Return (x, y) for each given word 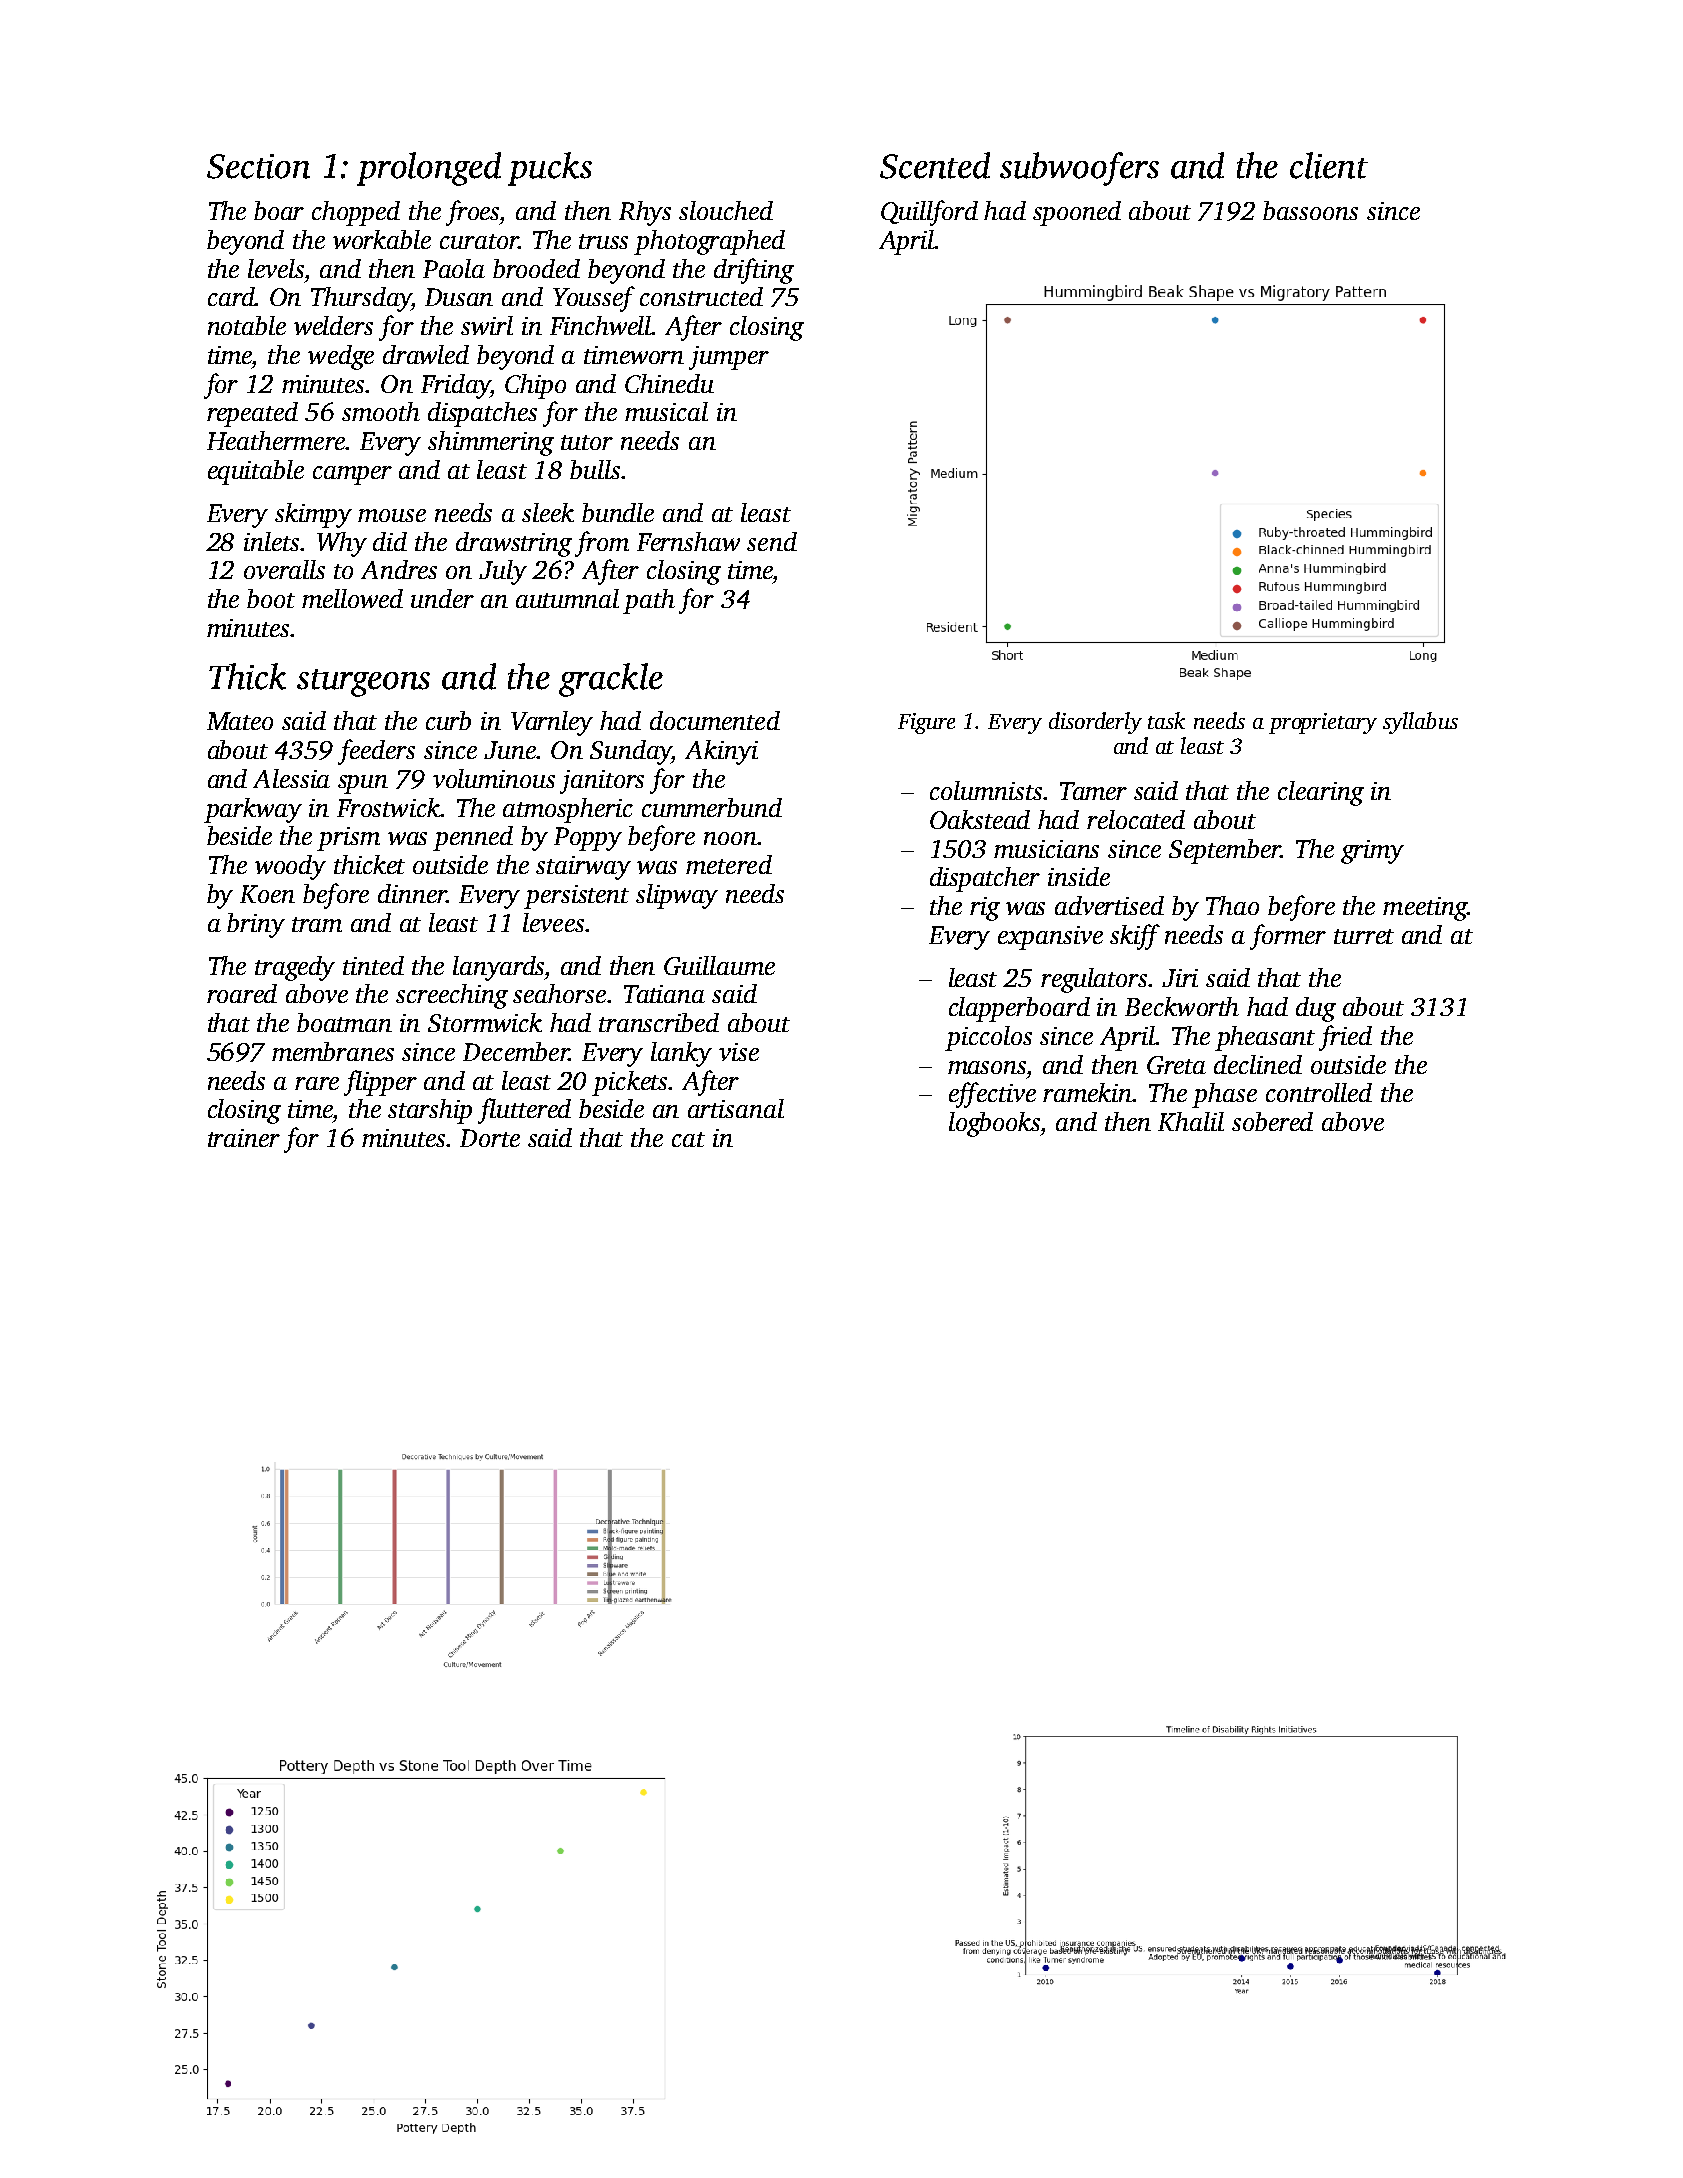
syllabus (1420, 723)
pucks (550, 169)
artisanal (736, 1108)
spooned (1077, 213)
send (772, 541)
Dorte (490, 1138)
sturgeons (363, 683)
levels (276, 268)
